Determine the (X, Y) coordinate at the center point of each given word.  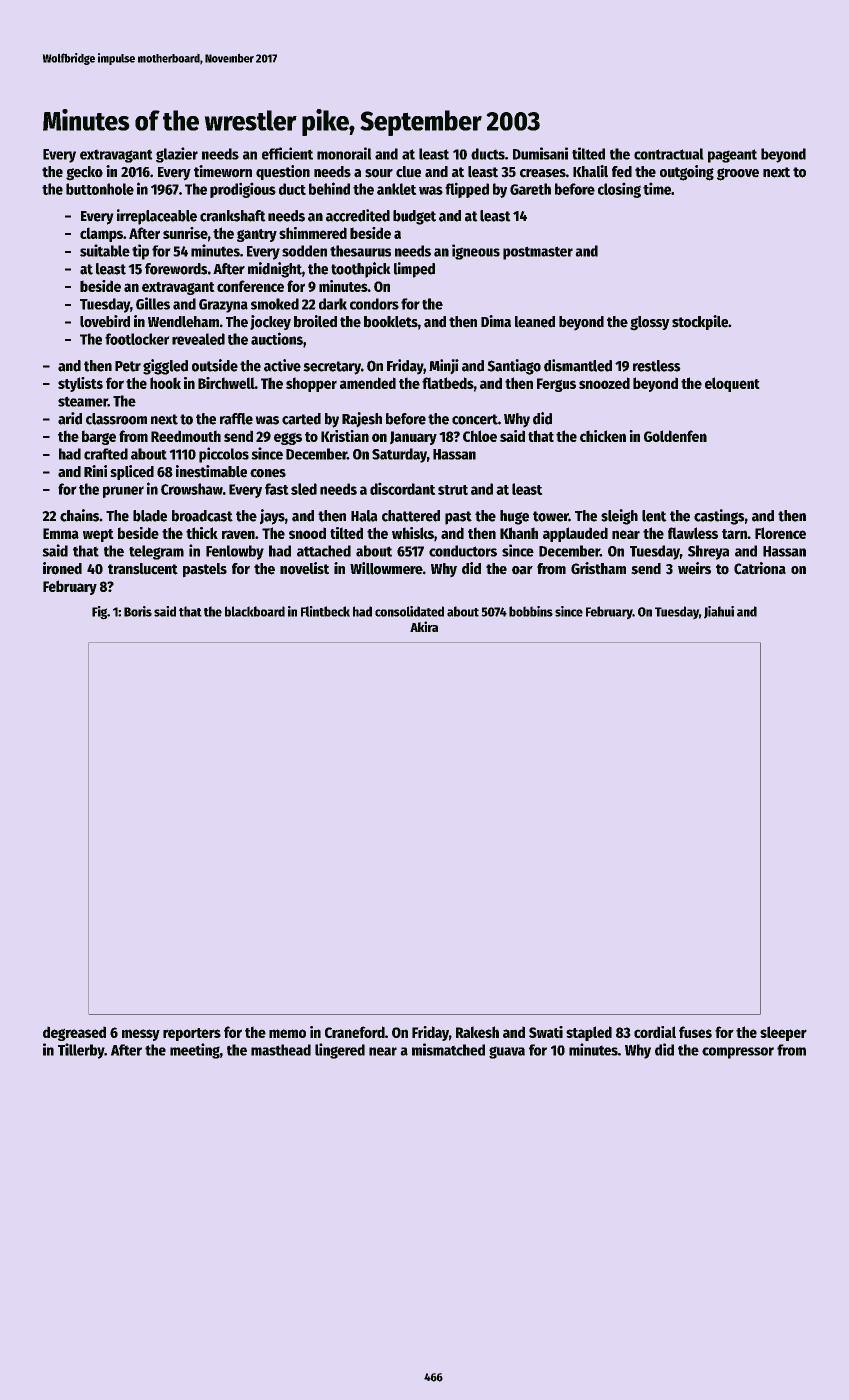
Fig (99, 613)
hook (165, 383)
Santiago (514, 367)
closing (619, 190)
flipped (467, 190)
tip (140, 252)
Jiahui (719, 612)
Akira (424, 626)
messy (141, 1035)
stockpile (700, 322)
